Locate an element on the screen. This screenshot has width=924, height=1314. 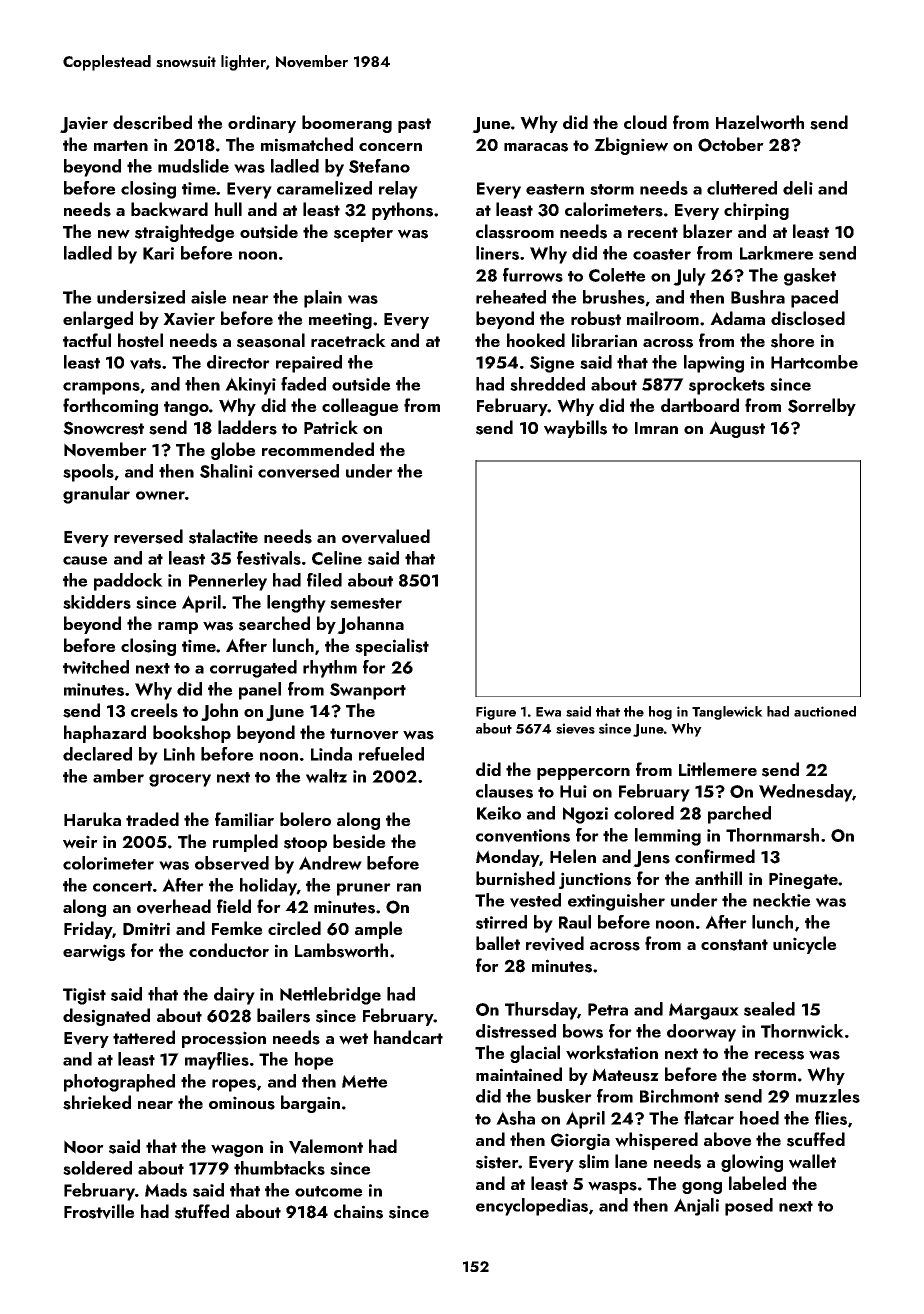
procession is located at coordinates (224, 1039).
